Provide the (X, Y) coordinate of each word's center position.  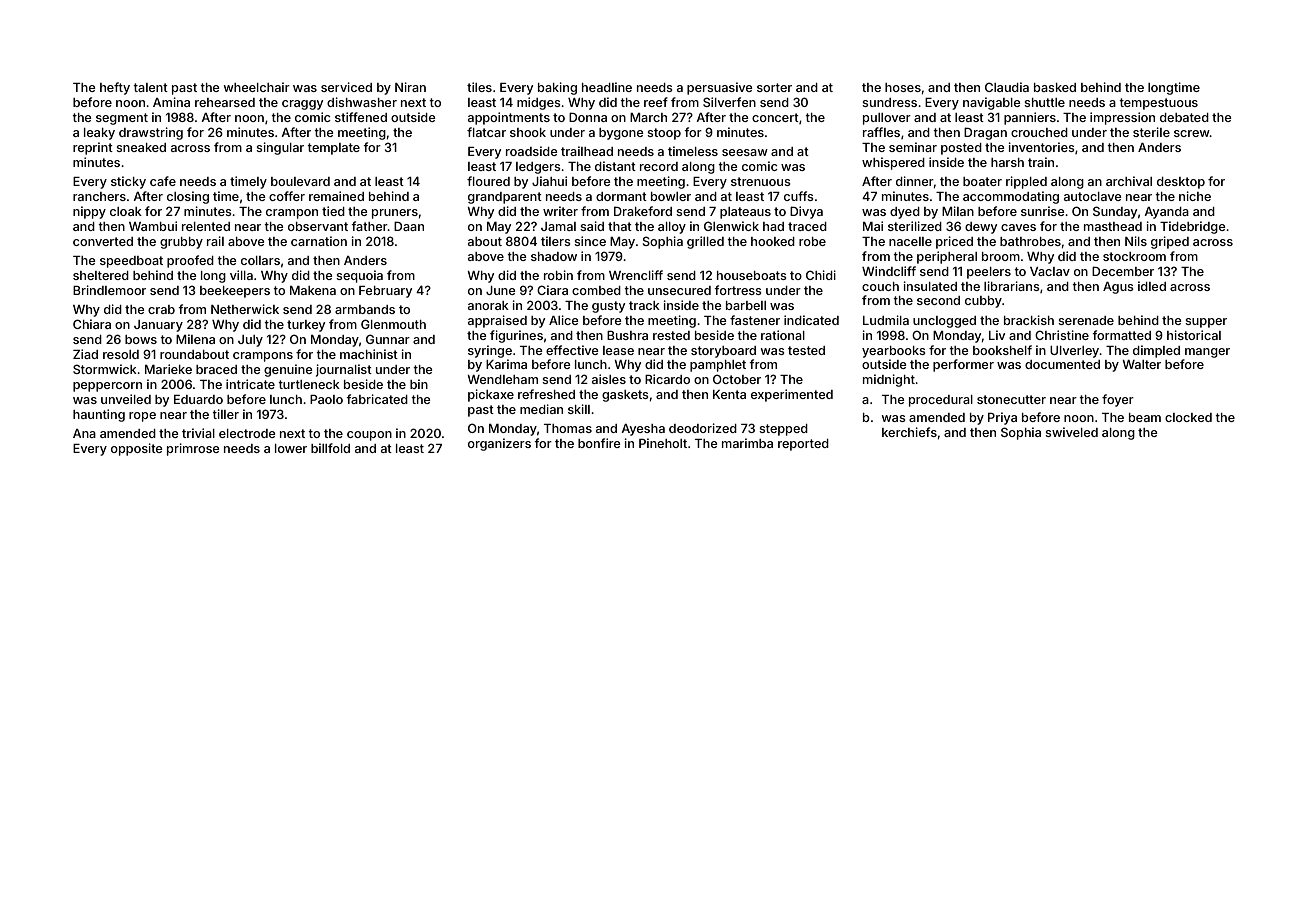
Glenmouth (393, 324)
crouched (1039, 132)
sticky (128, 182)
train (1041, 162)
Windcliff (889, 271)
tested (806, 350)
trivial (198, 433)
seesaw (745, 152)
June (501, 290)
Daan (409, 226)
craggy (302, 105)
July (250, 341)
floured (488, 181)
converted (103, 241)
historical (1194, 335)
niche (1195, 196)
